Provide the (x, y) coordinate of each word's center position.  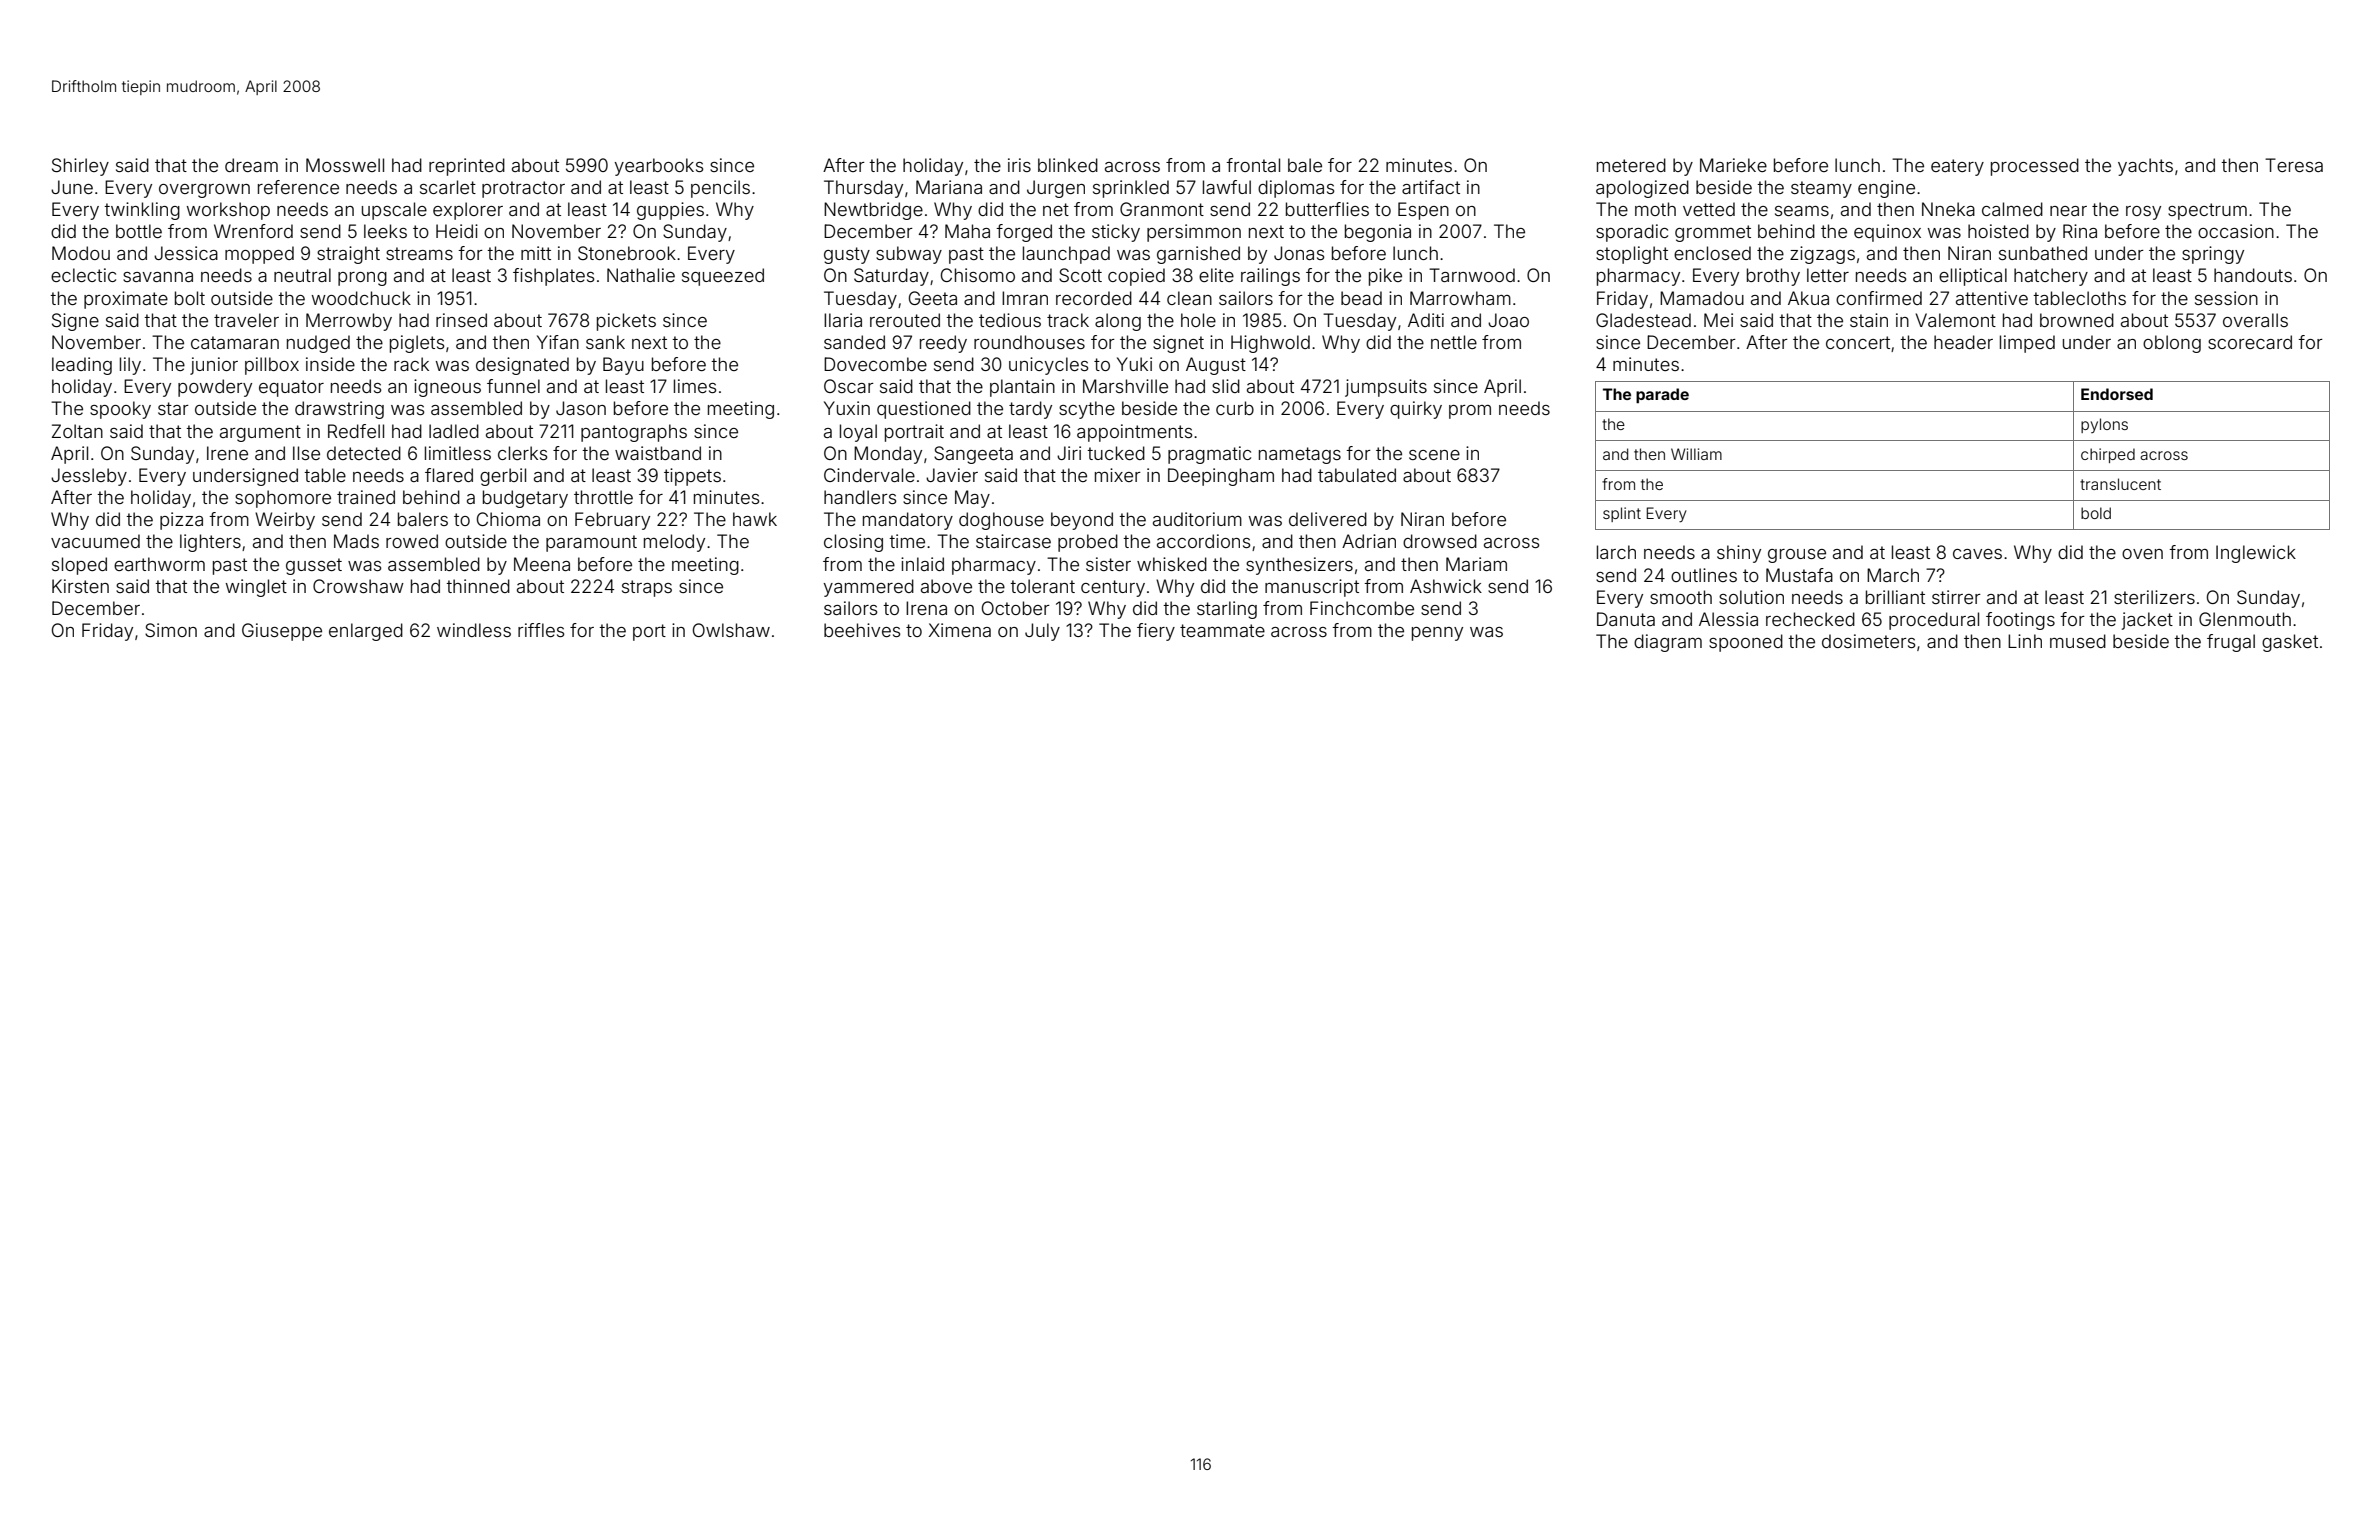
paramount (591, 543)
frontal (1253, 165)
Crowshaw (358, 586)
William (1696, 454)
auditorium (1197, 519)
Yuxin (847, 408)
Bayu (623, 366)
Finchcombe (1362, 608)
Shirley (80, 167)
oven (2142, 554)
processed (2035, 167)
